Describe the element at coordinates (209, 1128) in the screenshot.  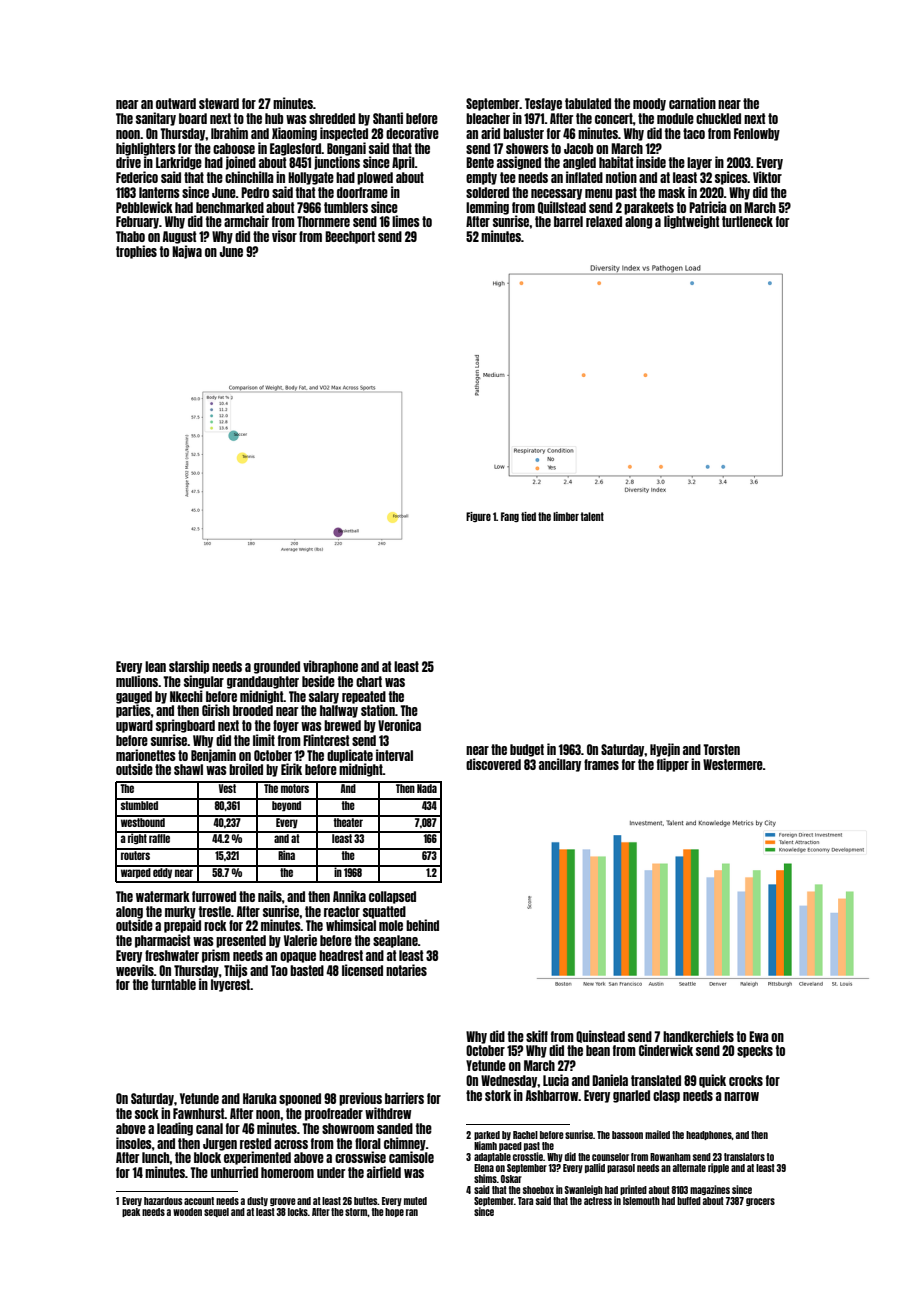
I see `canal` at that location.
